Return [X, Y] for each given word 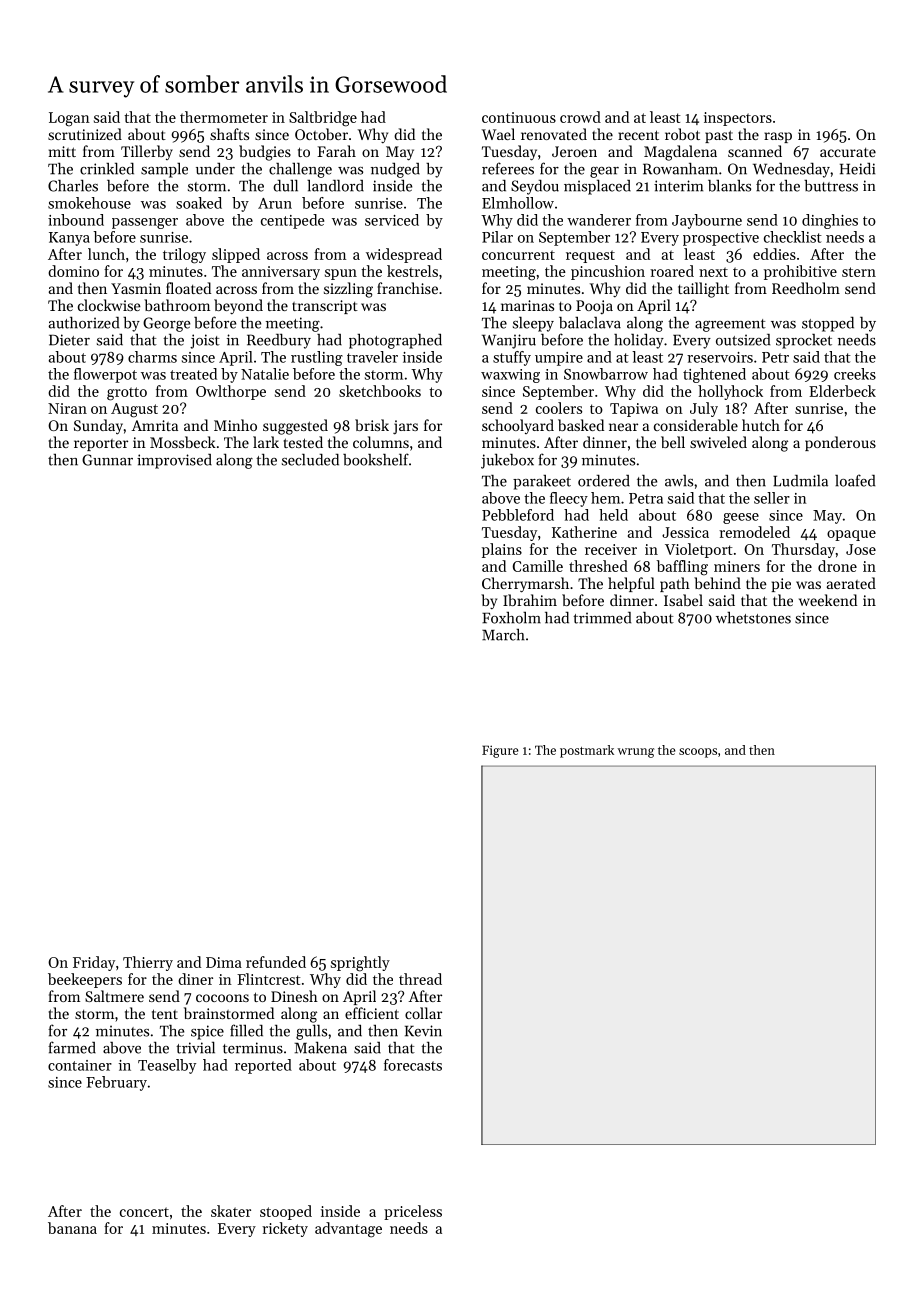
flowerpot [105, 375]
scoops [698, 753]
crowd [580, 117]
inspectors [738, 119]
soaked [199, 203]
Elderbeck [842, 391]
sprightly [360, 964]
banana [72, 1228]
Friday [94, 963]
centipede [292, 221]
